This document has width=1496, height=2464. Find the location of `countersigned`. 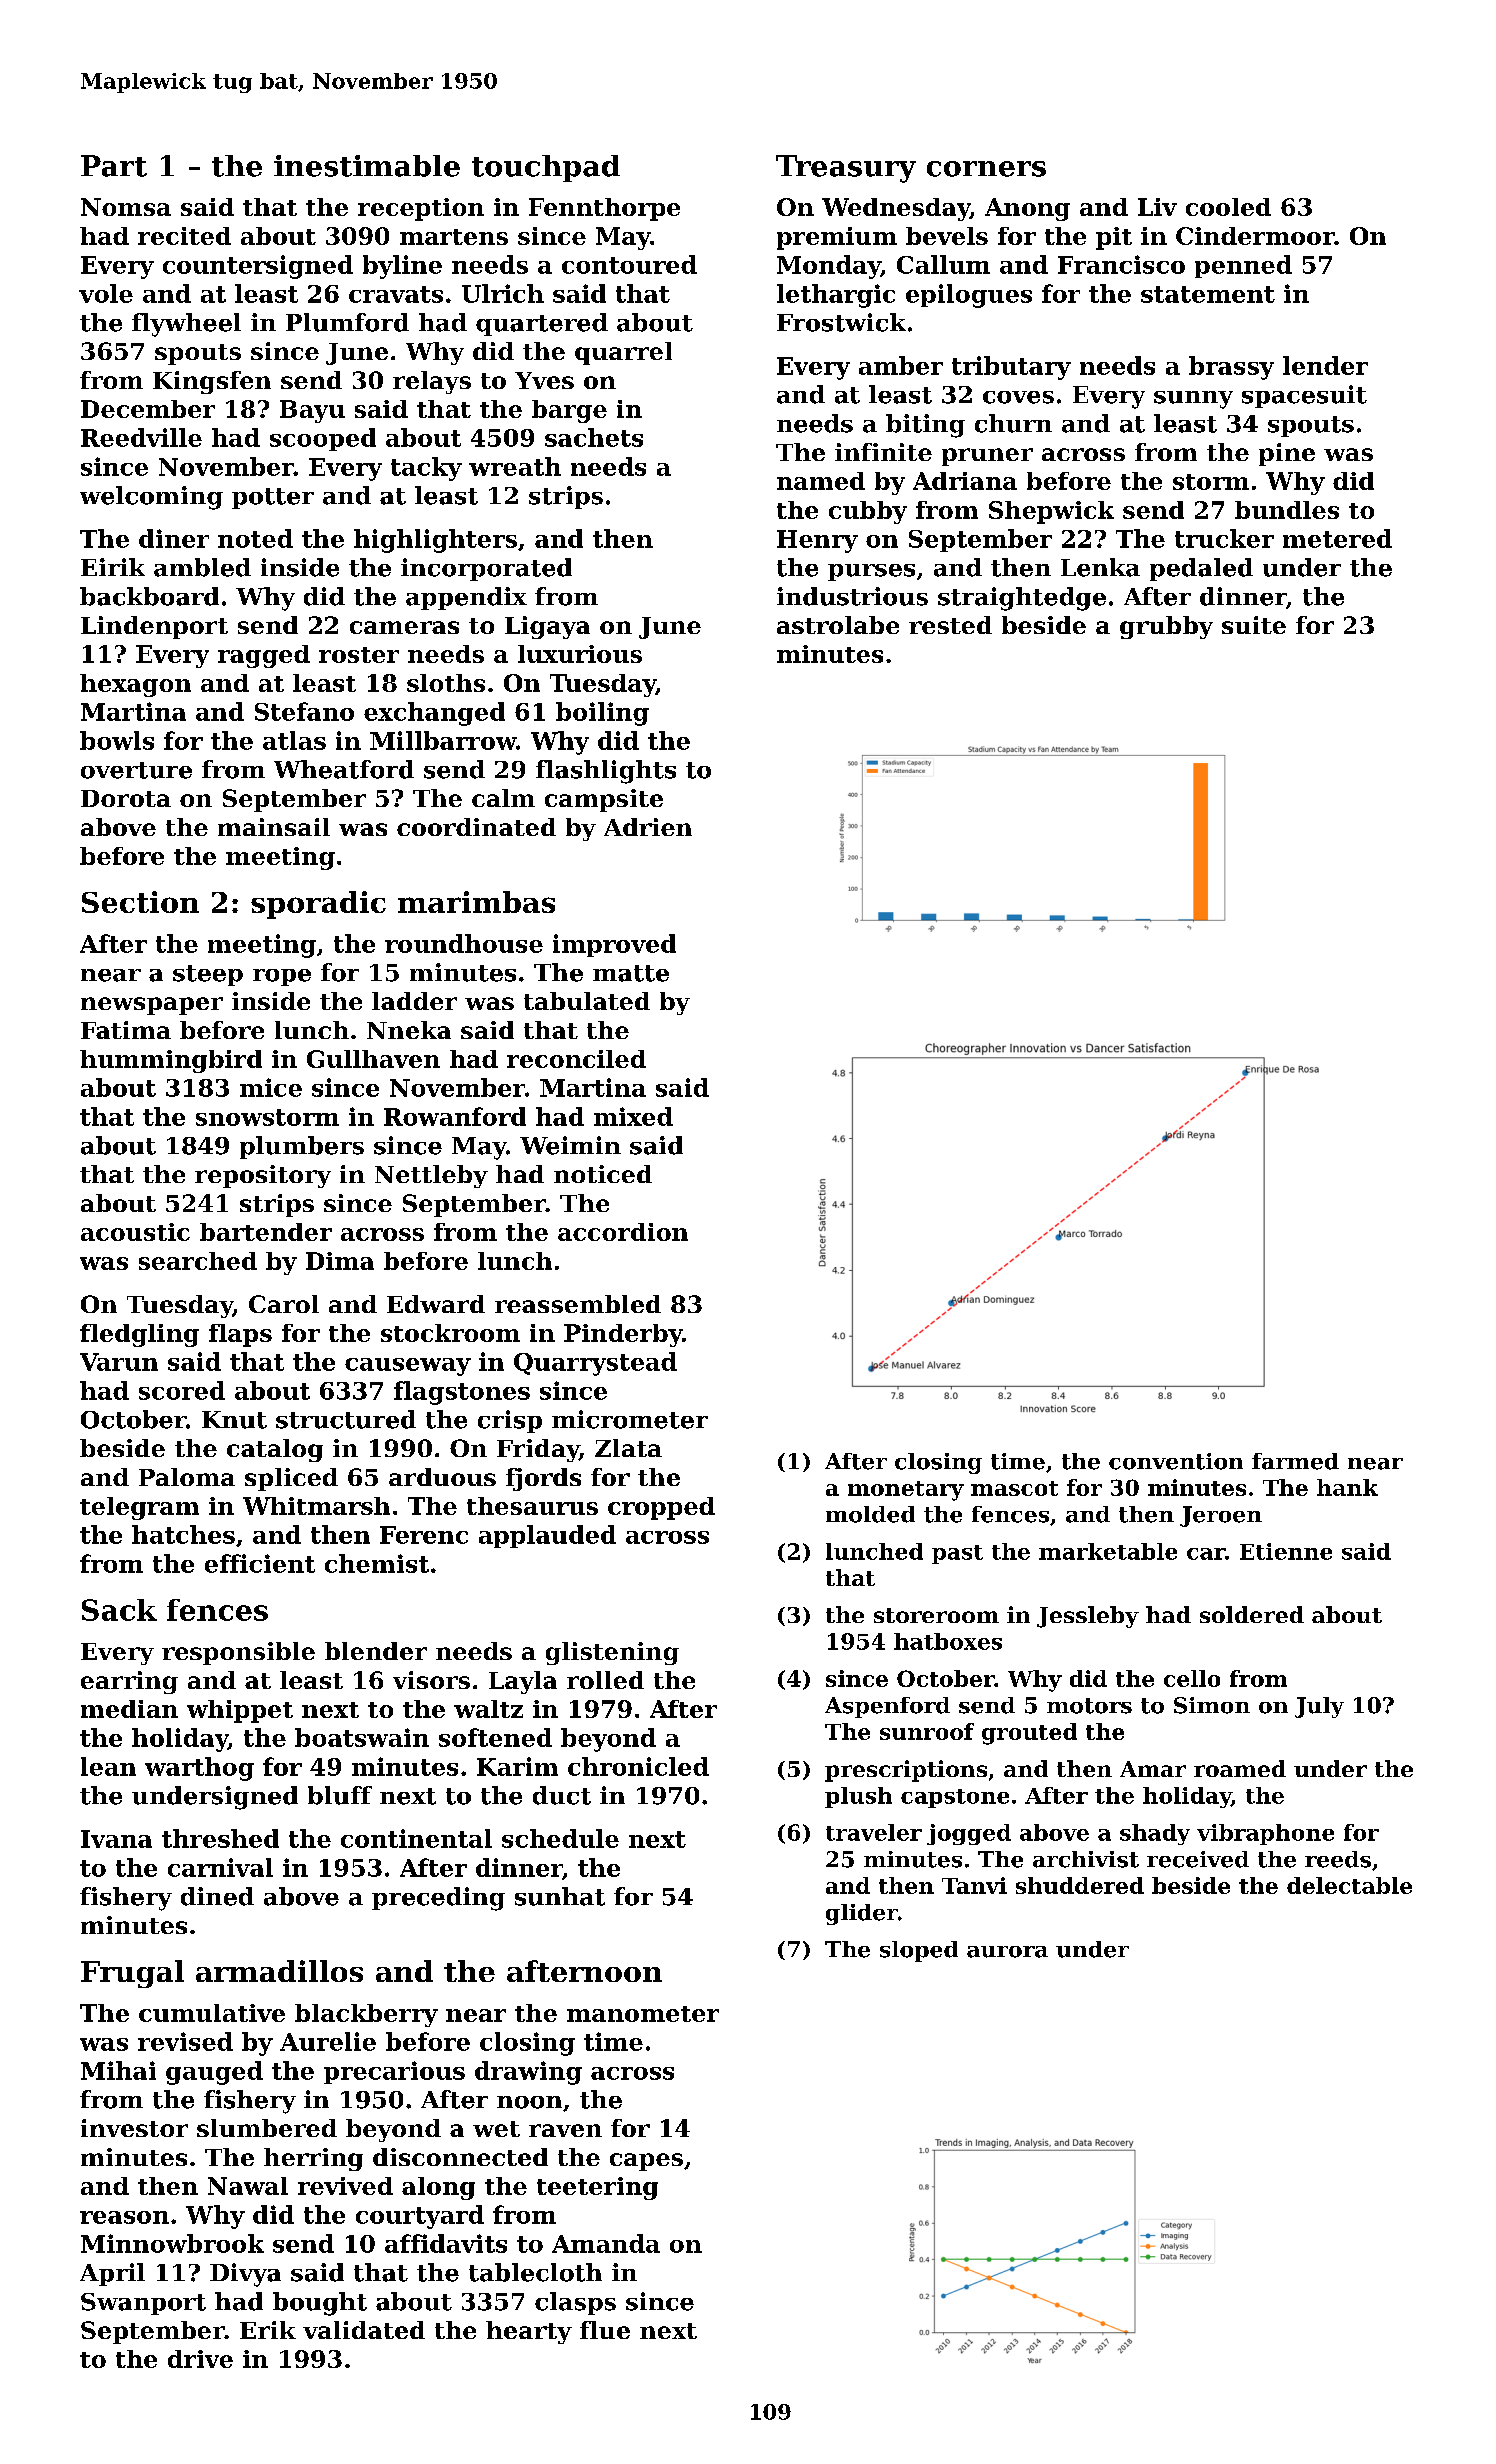

countersigned is located at coordinates (258, 267).
